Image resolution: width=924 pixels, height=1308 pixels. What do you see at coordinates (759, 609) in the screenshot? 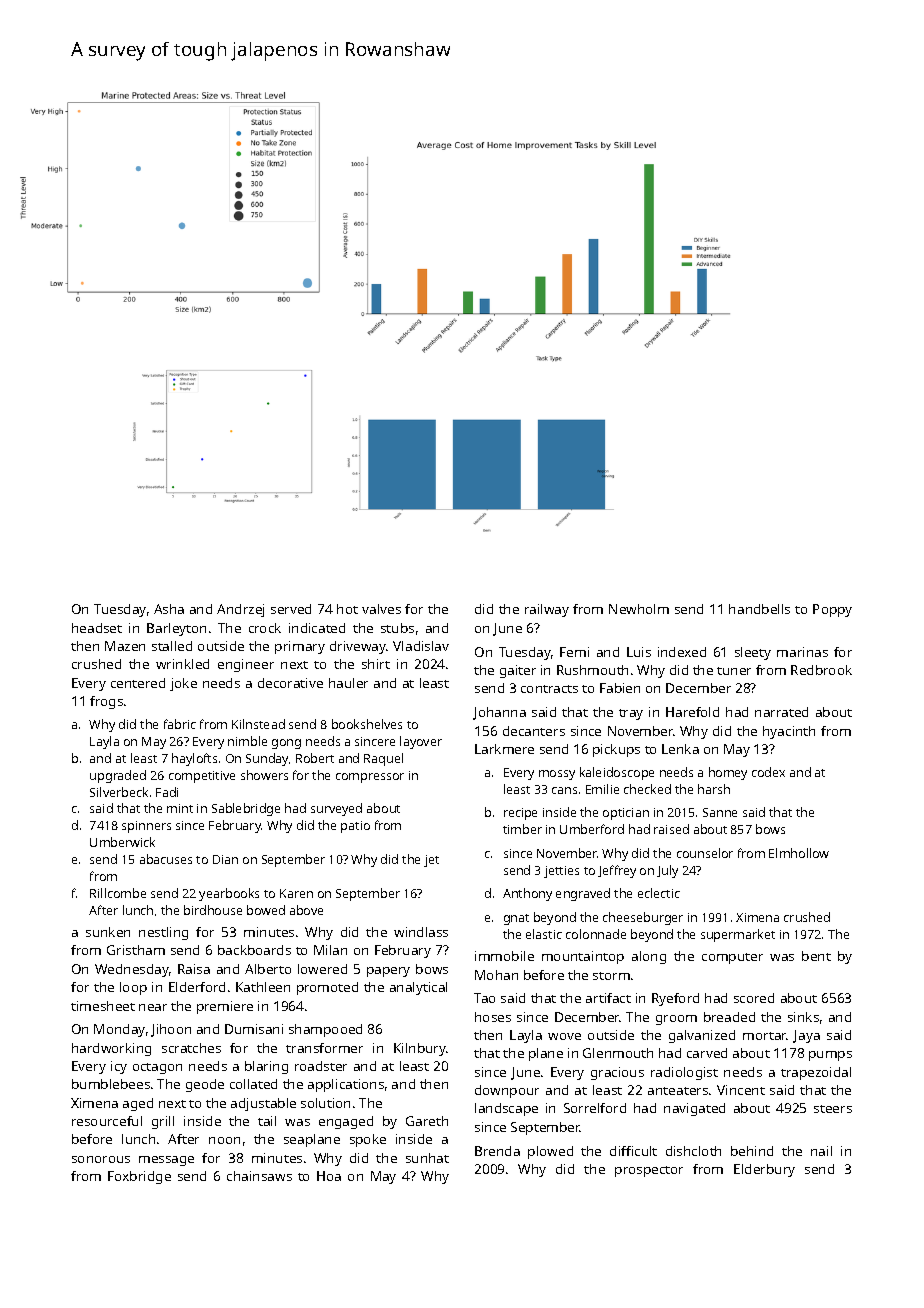
I see `handbells` at bounding box center [759, 609].
